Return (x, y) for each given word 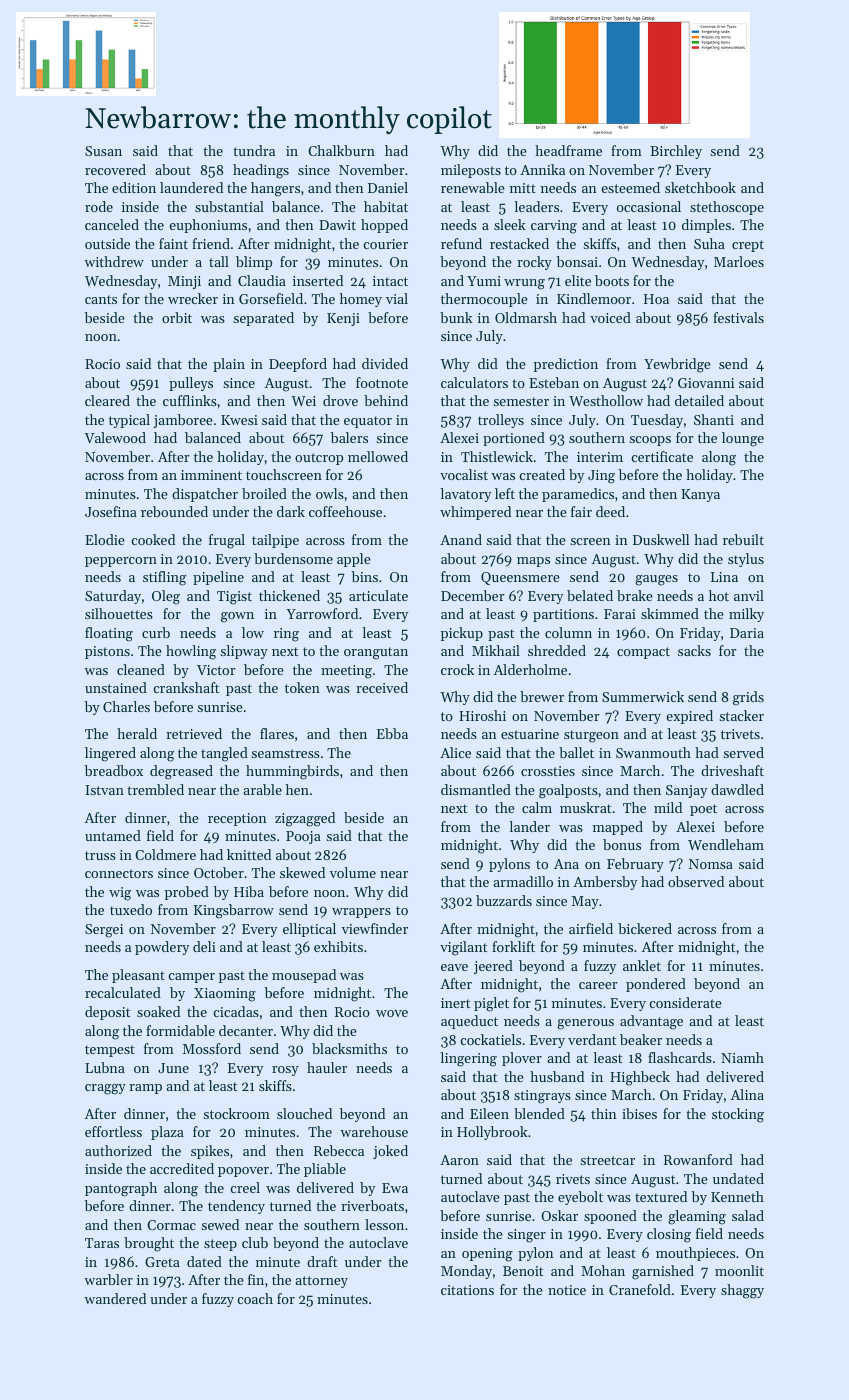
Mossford (212, 1048)
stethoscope (727, 208)
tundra (254, 150)
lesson (384, 1224)
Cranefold (640, 1289)
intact (390, 281)
